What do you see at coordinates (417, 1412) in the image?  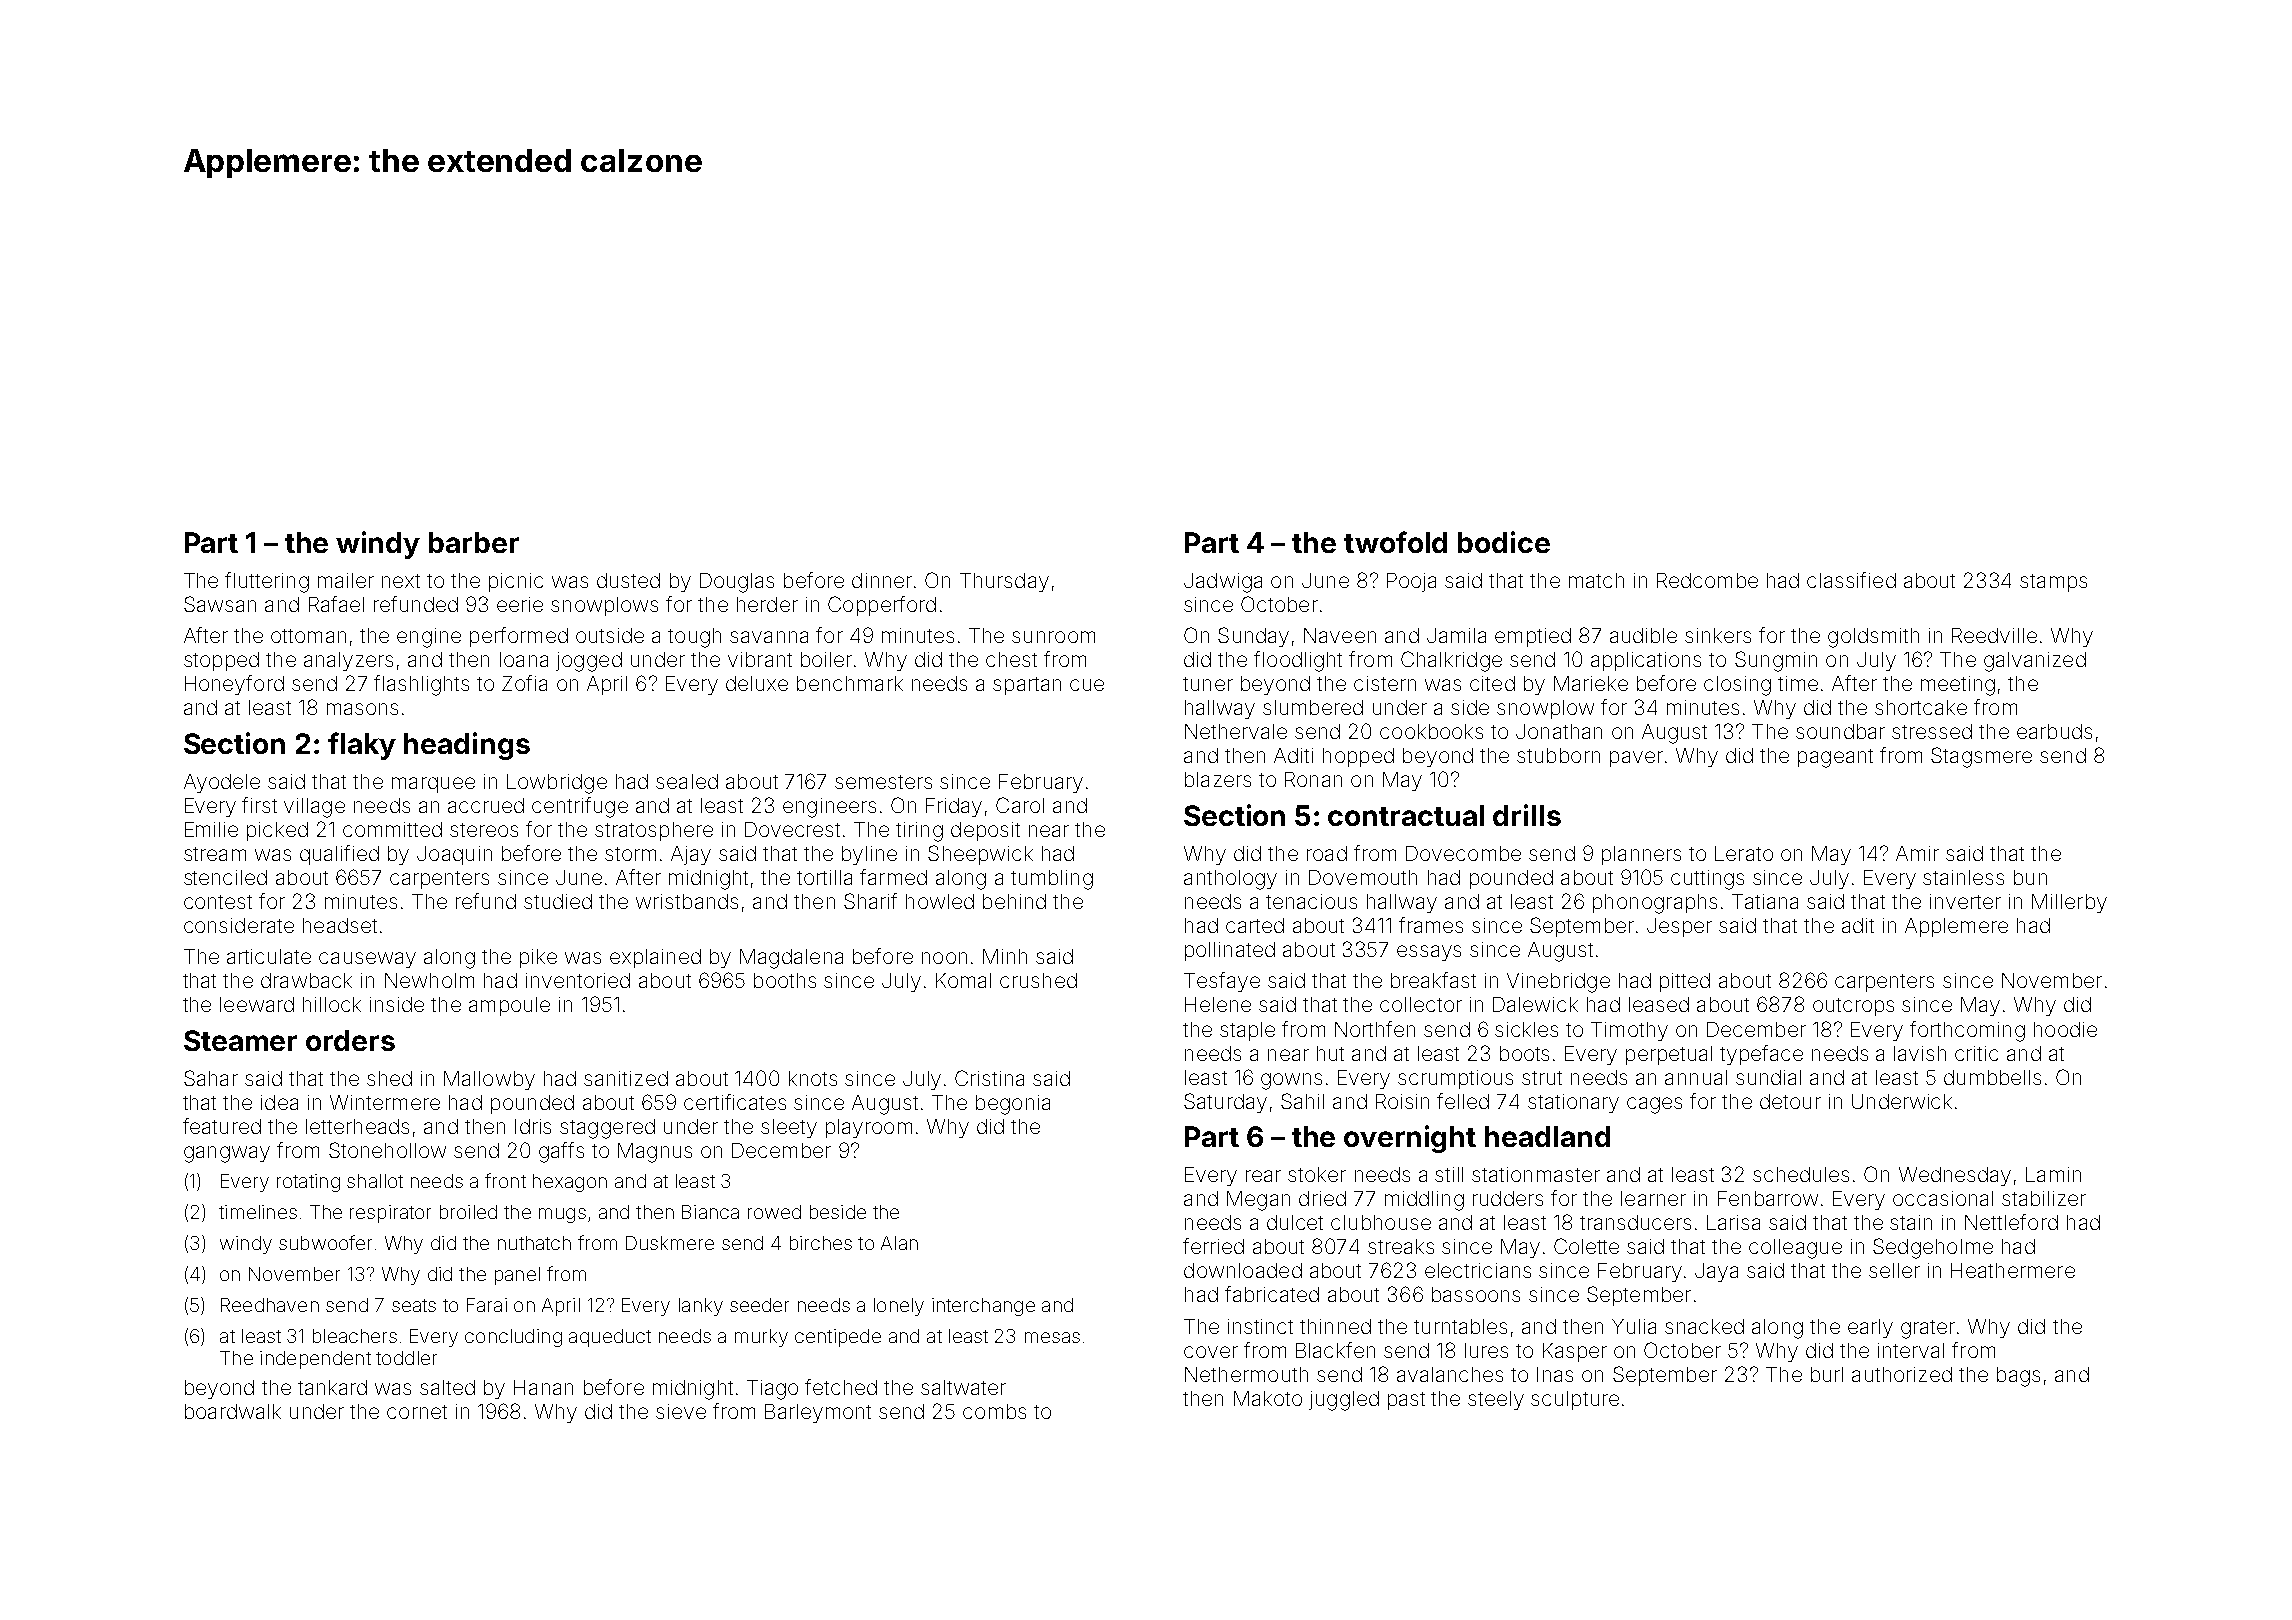 I see `cornet` at bounding box center [417, 1412].
